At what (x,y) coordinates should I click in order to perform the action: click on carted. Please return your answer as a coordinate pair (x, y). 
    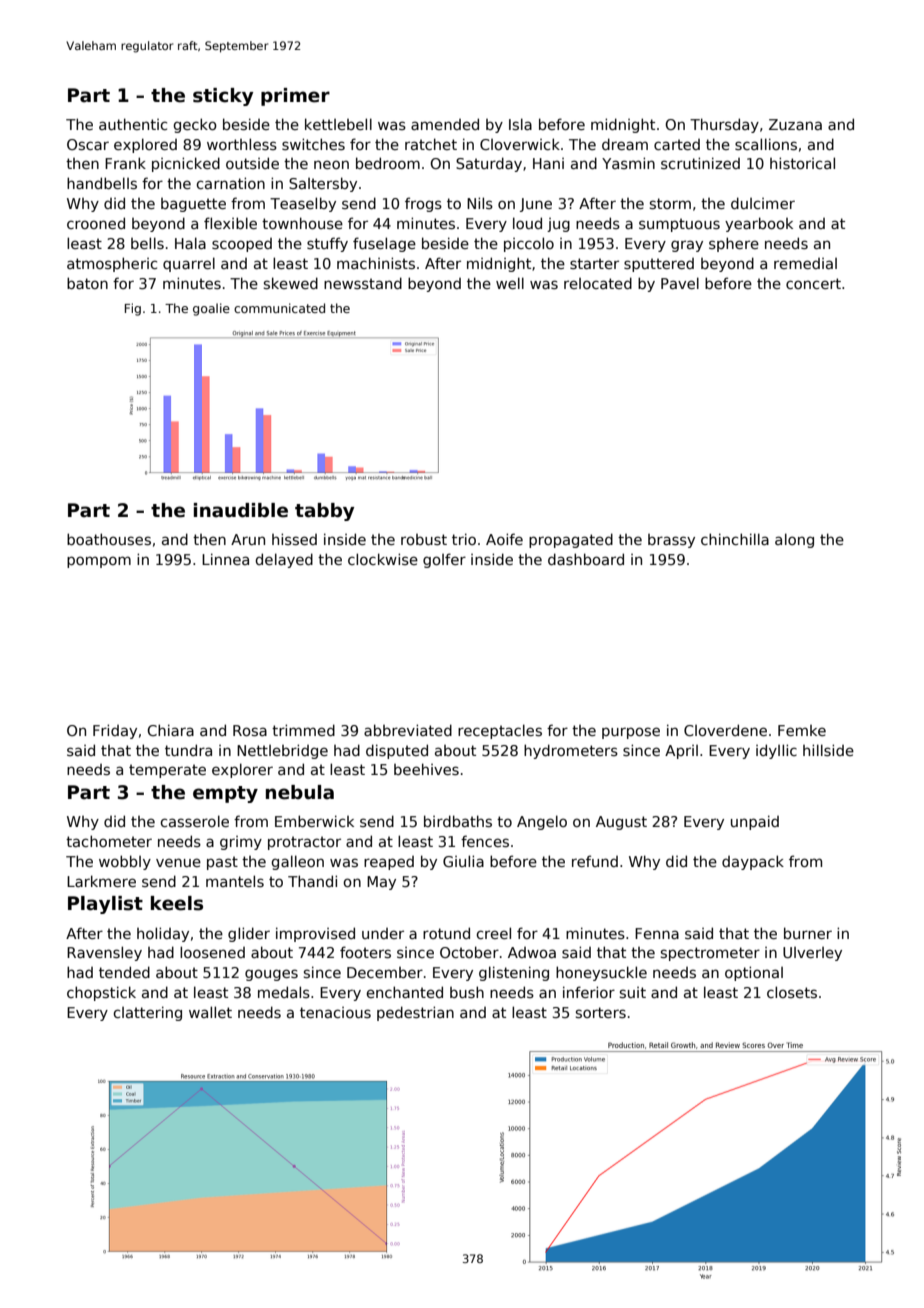
    Looking at the image, I should click on (677, 144).
